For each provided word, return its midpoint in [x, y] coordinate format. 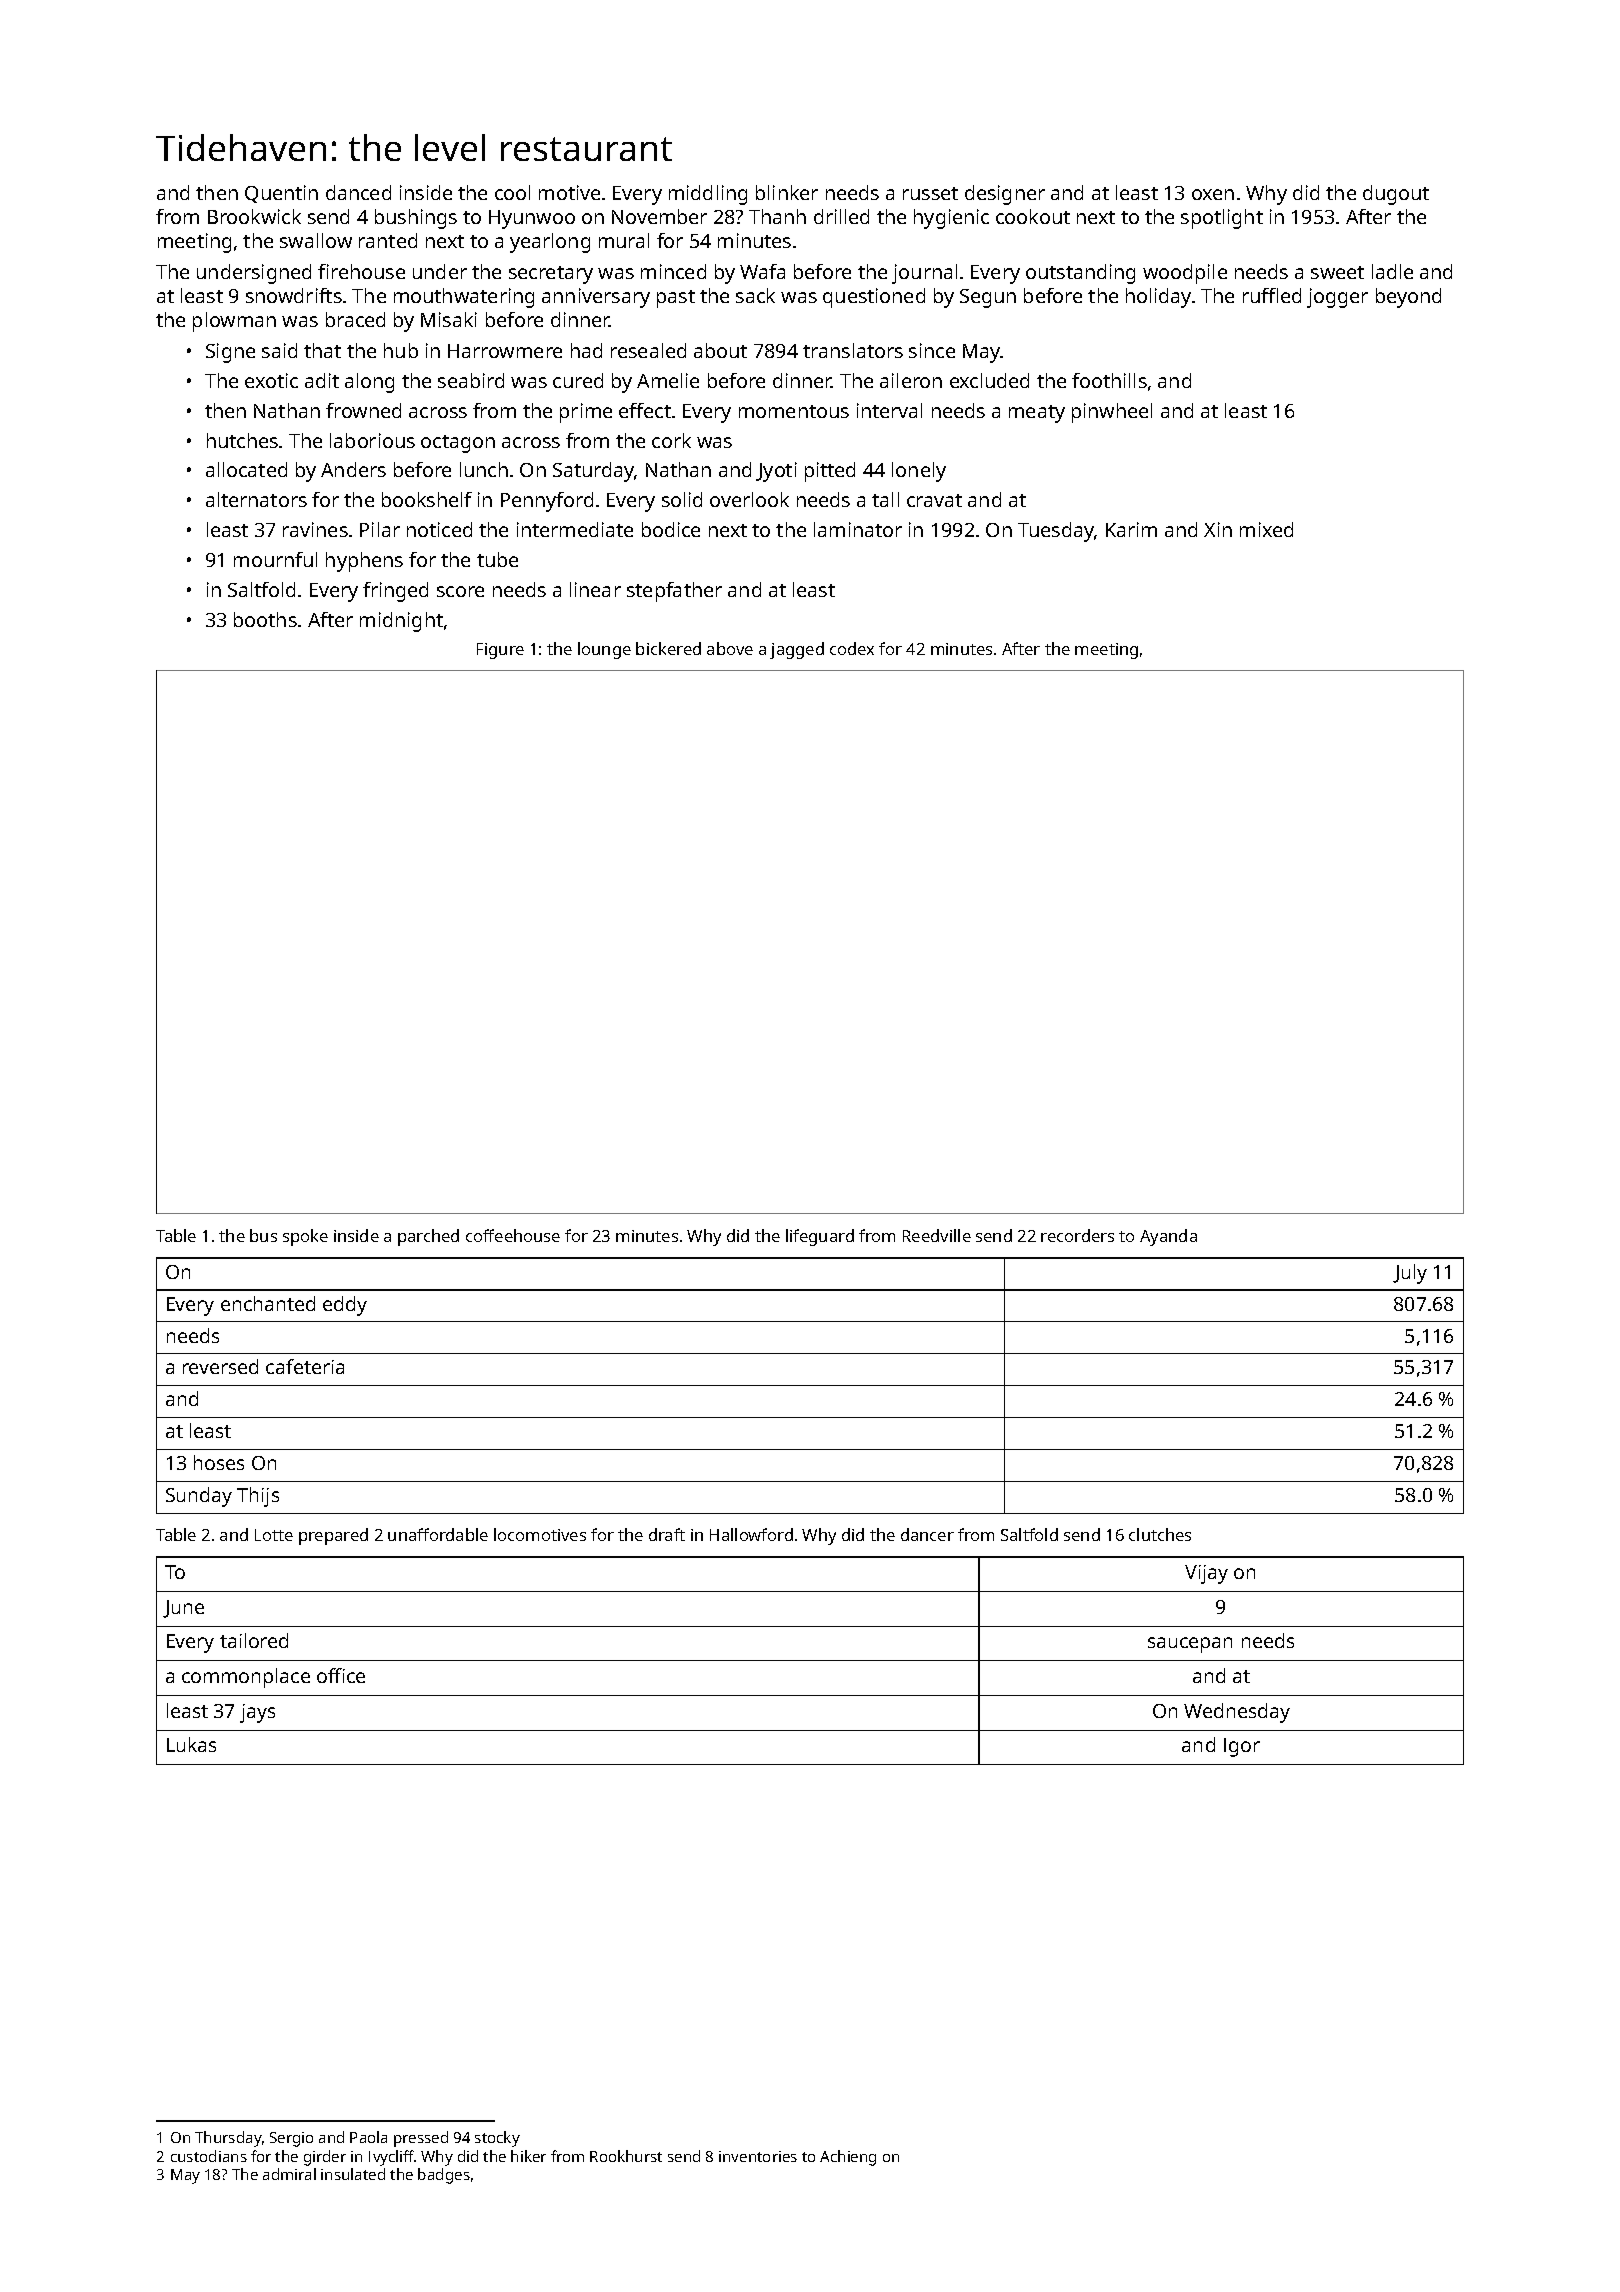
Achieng [848, 2158]
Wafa [762, 271]
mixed [1266, 529]
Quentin [281, 194]
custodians [209, 2156]
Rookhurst [626, 2156]
